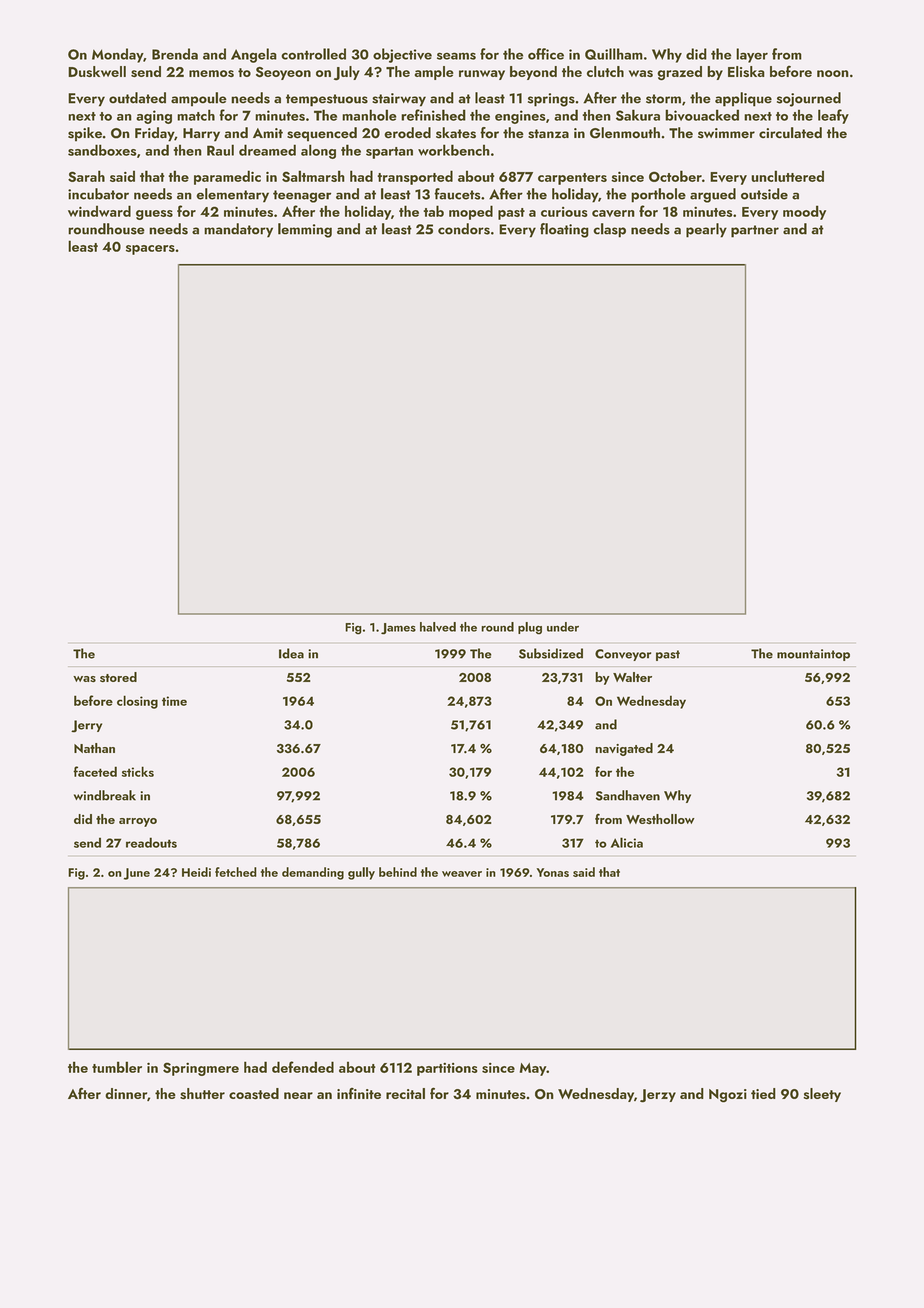 The image size is (924, 1308). I want to click on spacers, so click(150, 250).
